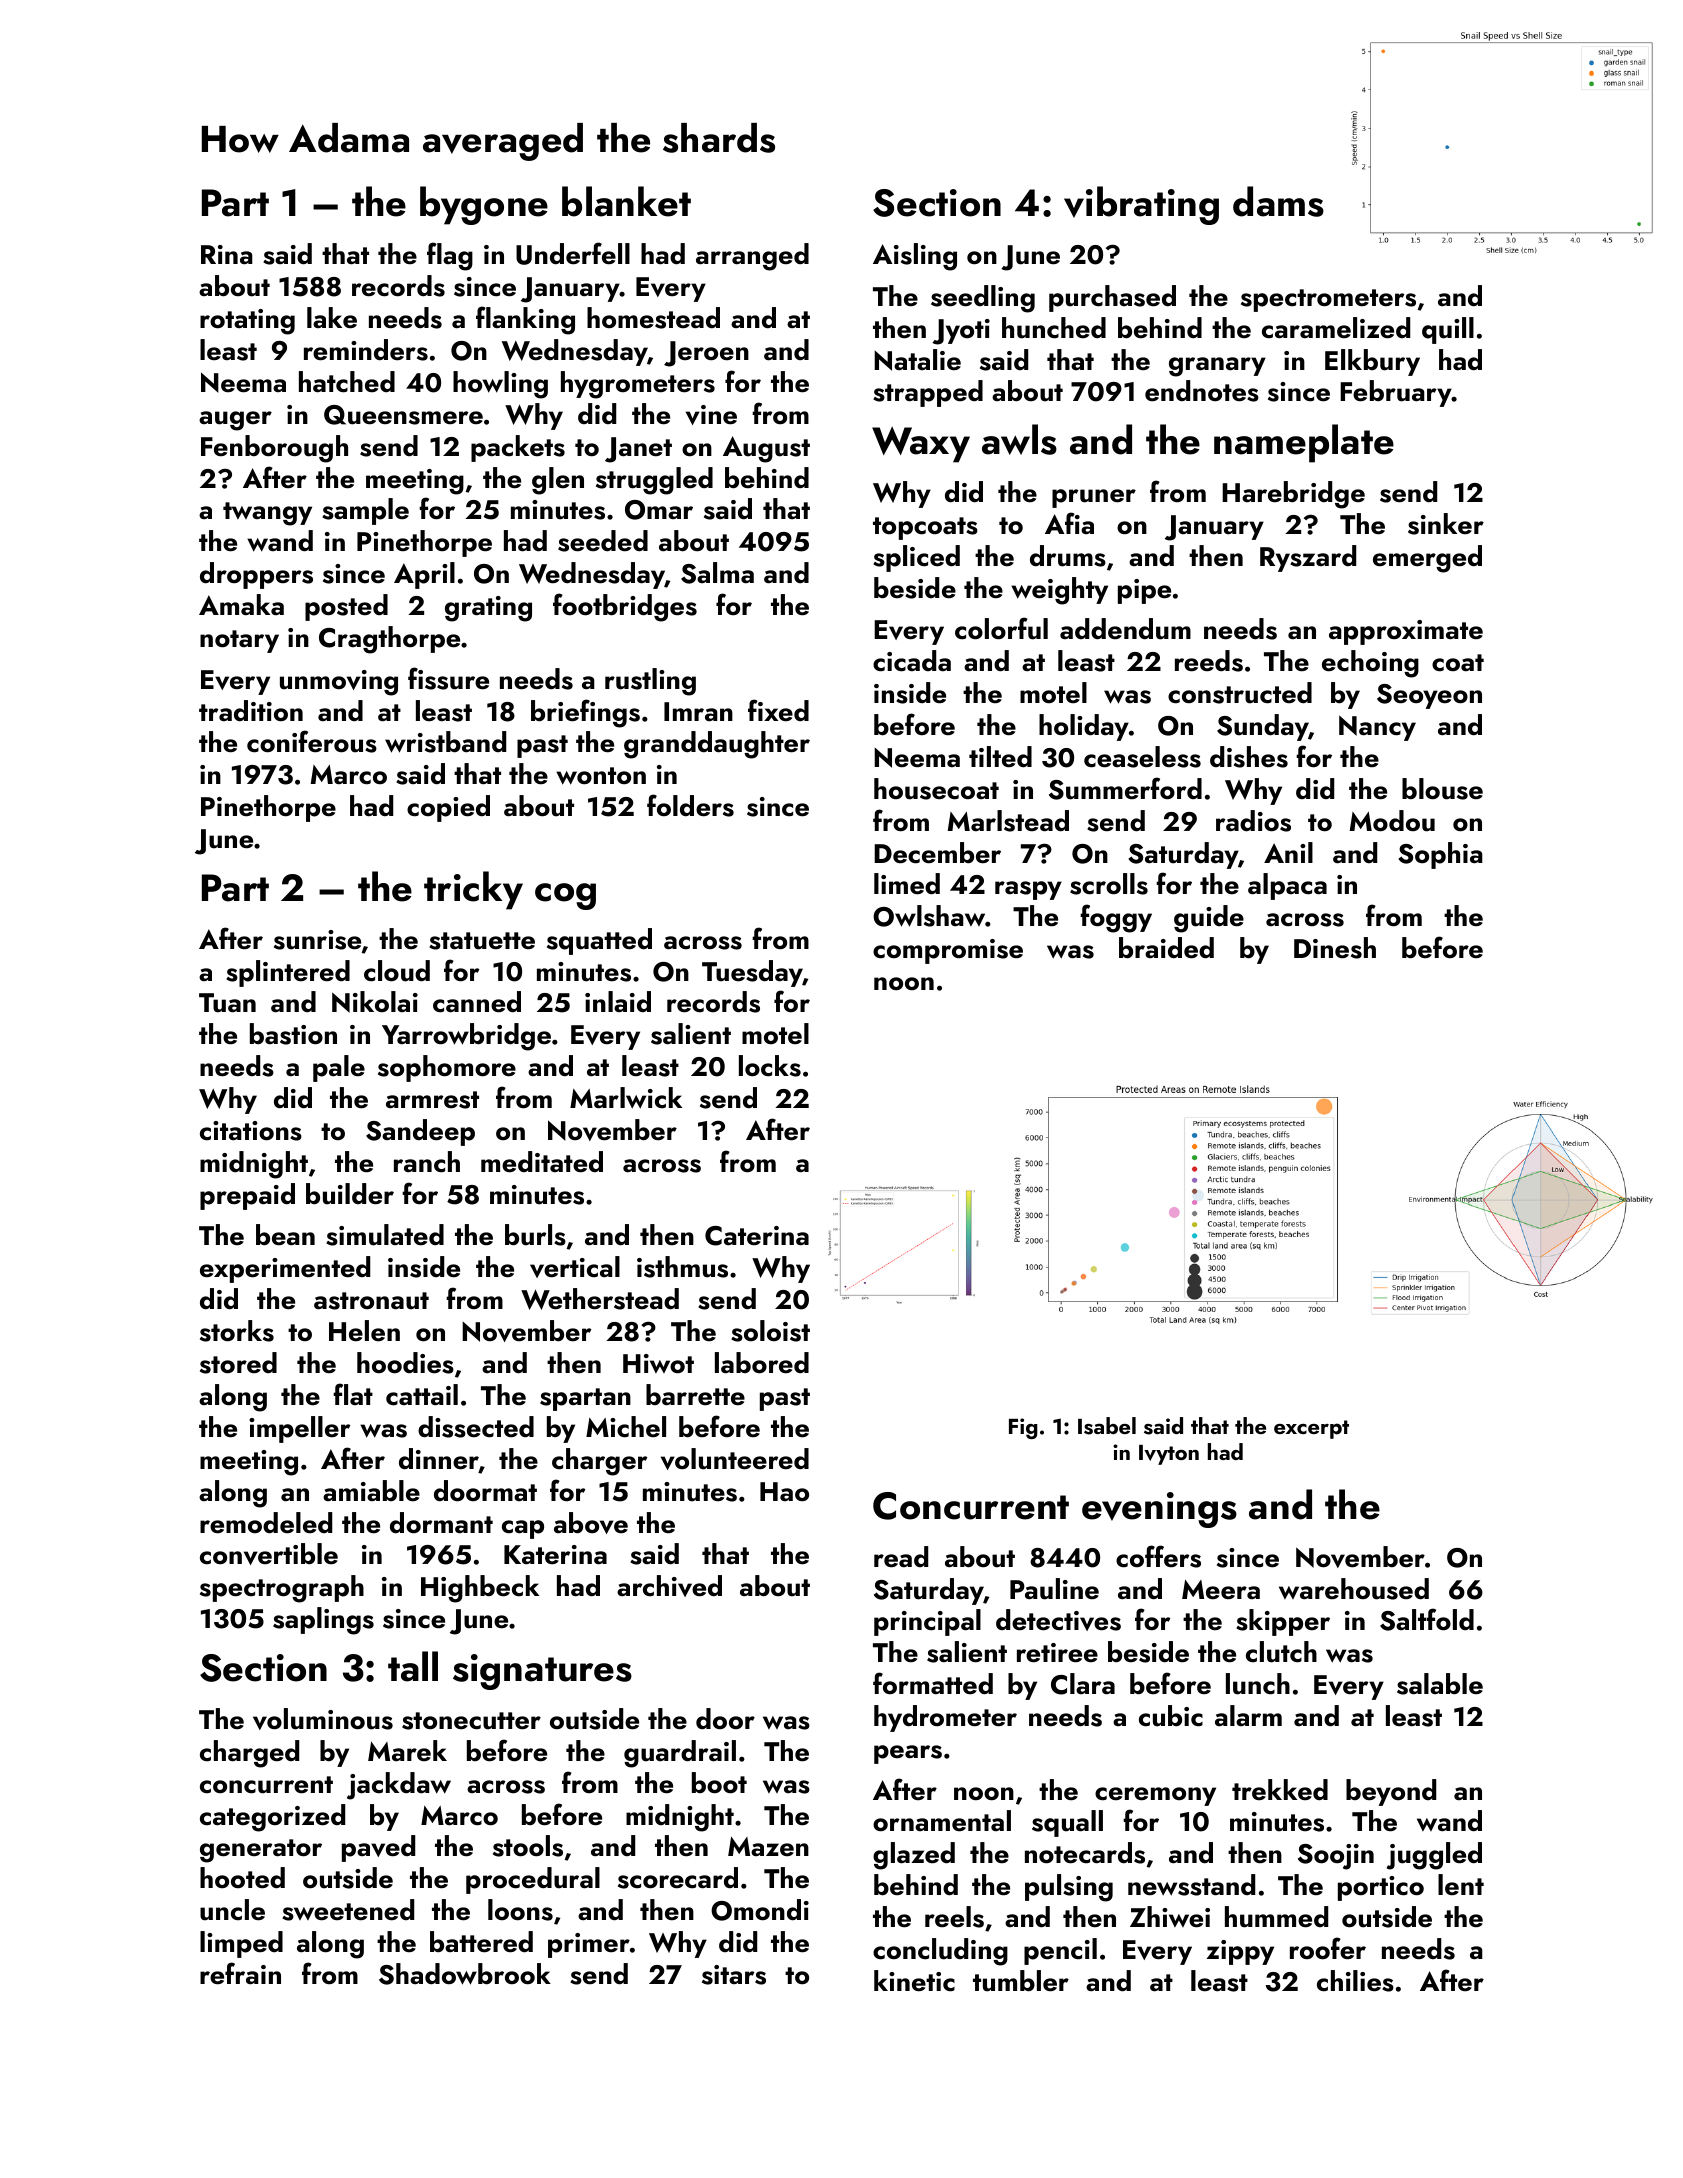 This screenshot has width=1683, height=2178. I want to click on principal, so click(927, 1622).
